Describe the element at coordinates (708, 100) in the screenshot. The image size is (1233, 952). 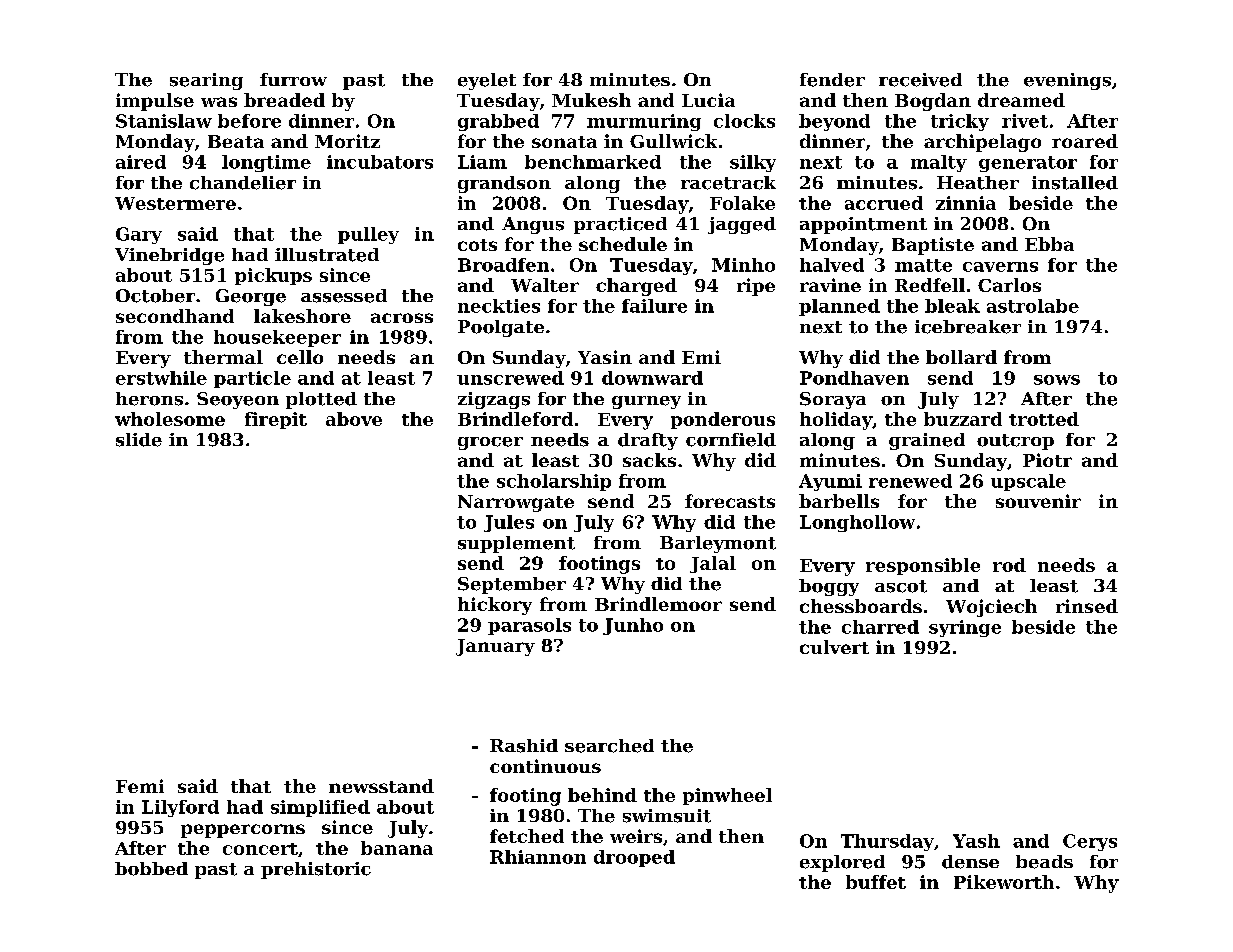
I see `Lucia` at that location.
